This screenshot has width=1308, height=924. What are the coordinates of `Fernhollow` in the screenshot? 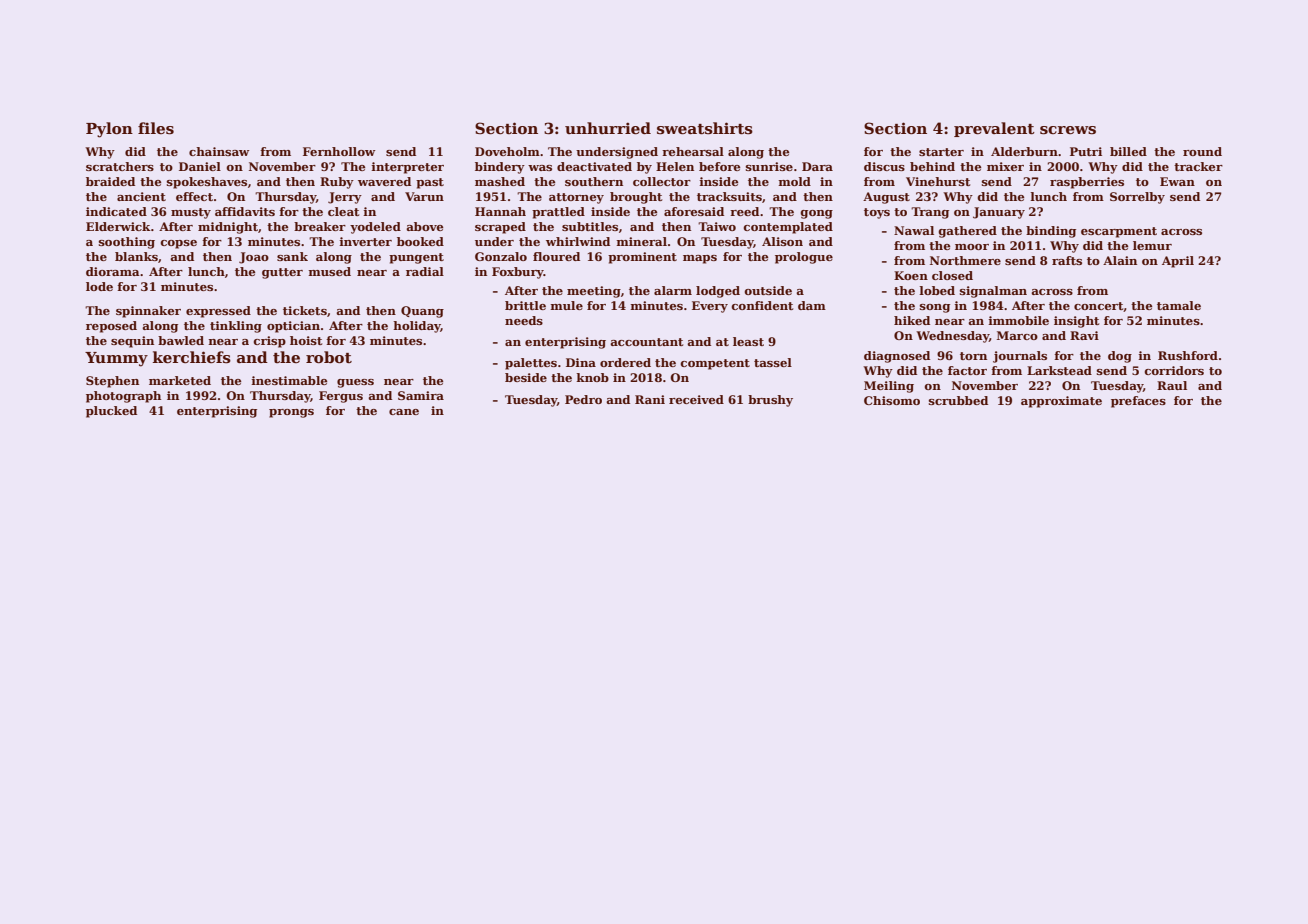 It's located at (339, 151).
